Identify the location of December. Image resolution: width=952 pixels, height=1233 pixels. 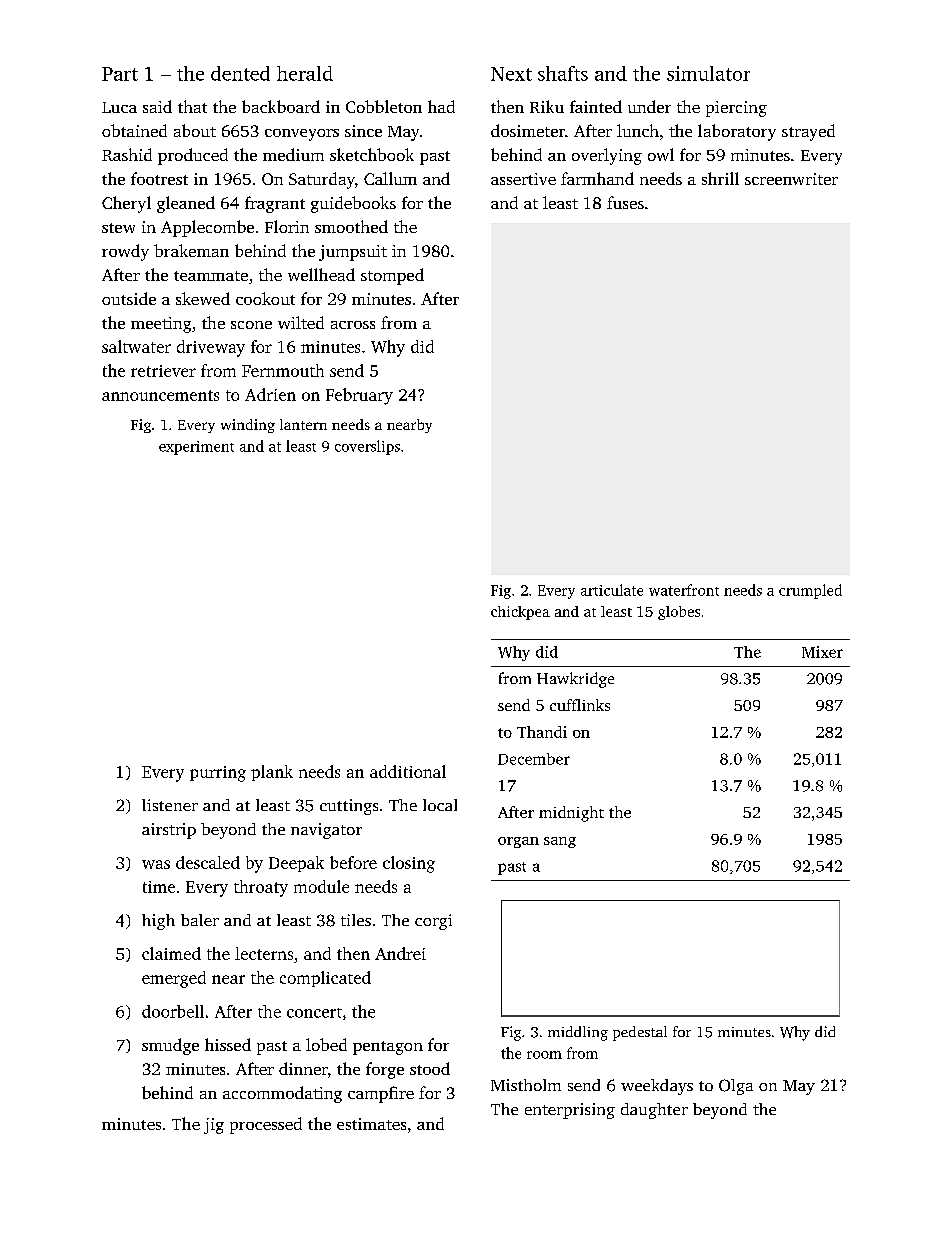
(534, 759).
